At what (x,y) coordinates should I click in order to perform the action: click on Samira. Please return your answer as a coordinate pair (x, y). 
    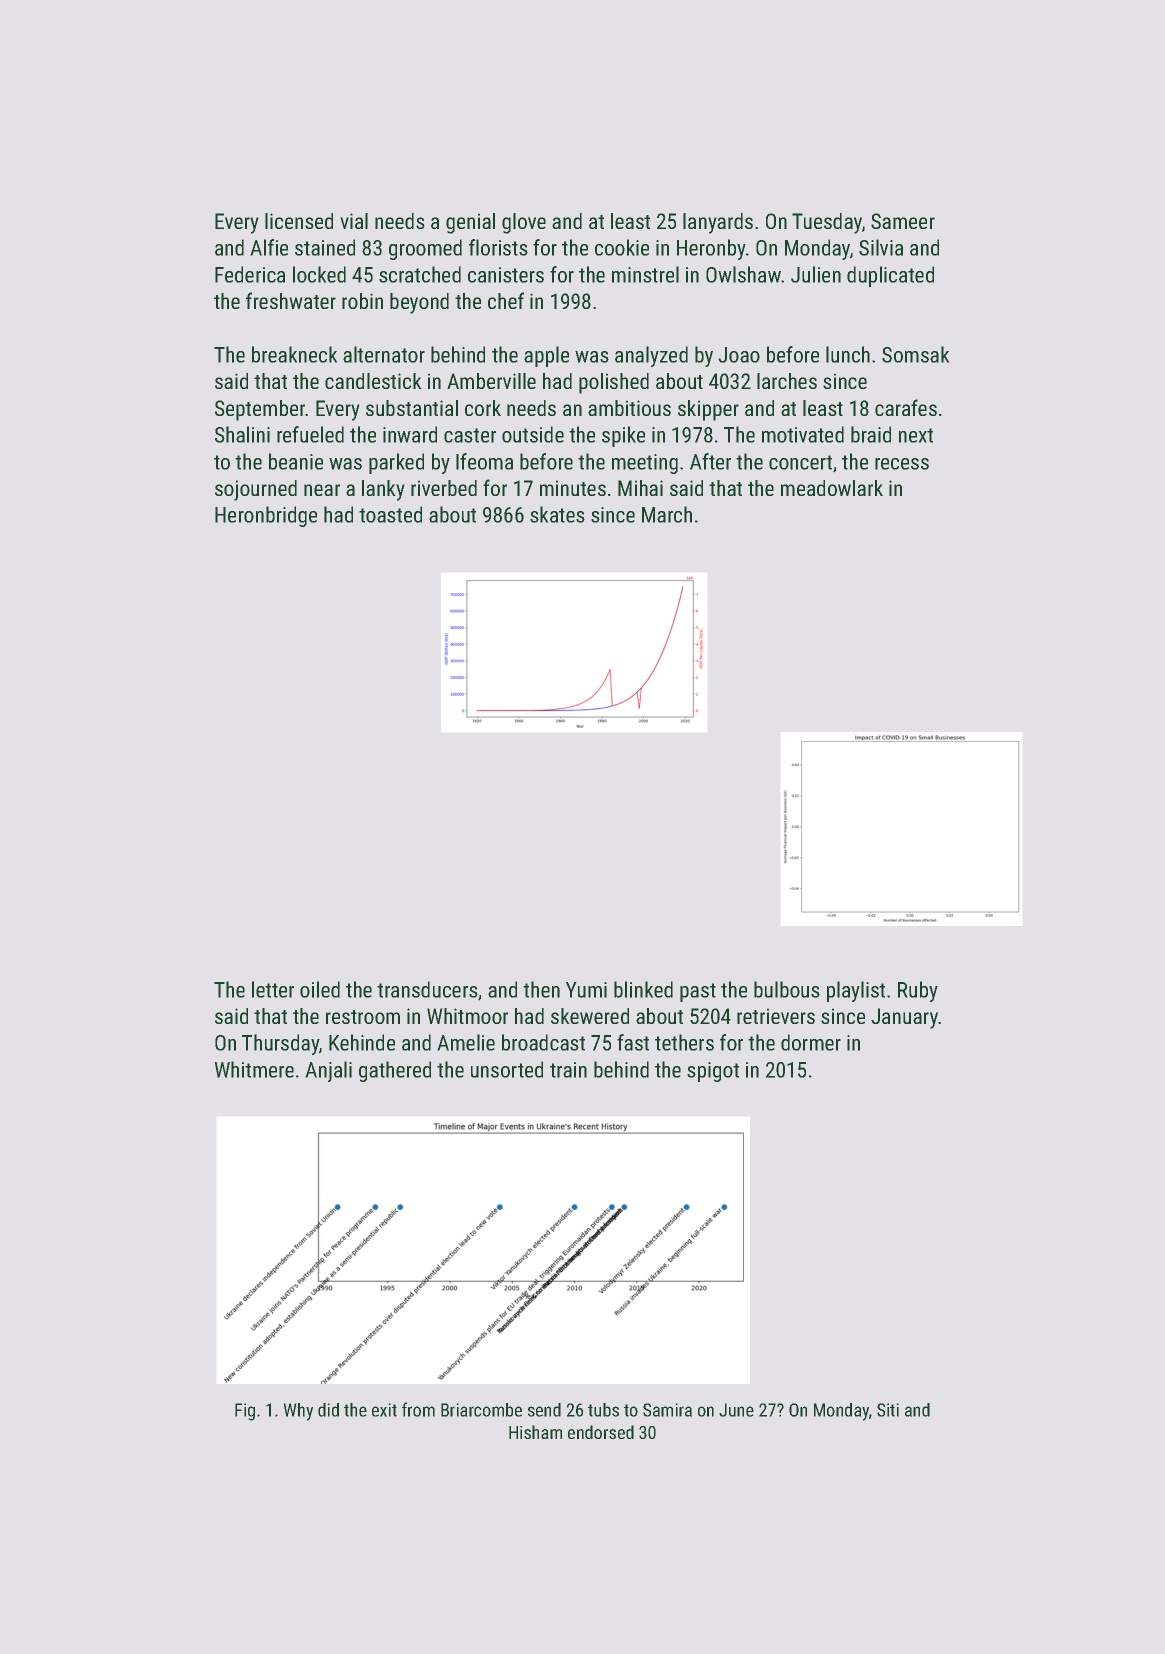
    Looking at the image, I should click on (667, 1410).
